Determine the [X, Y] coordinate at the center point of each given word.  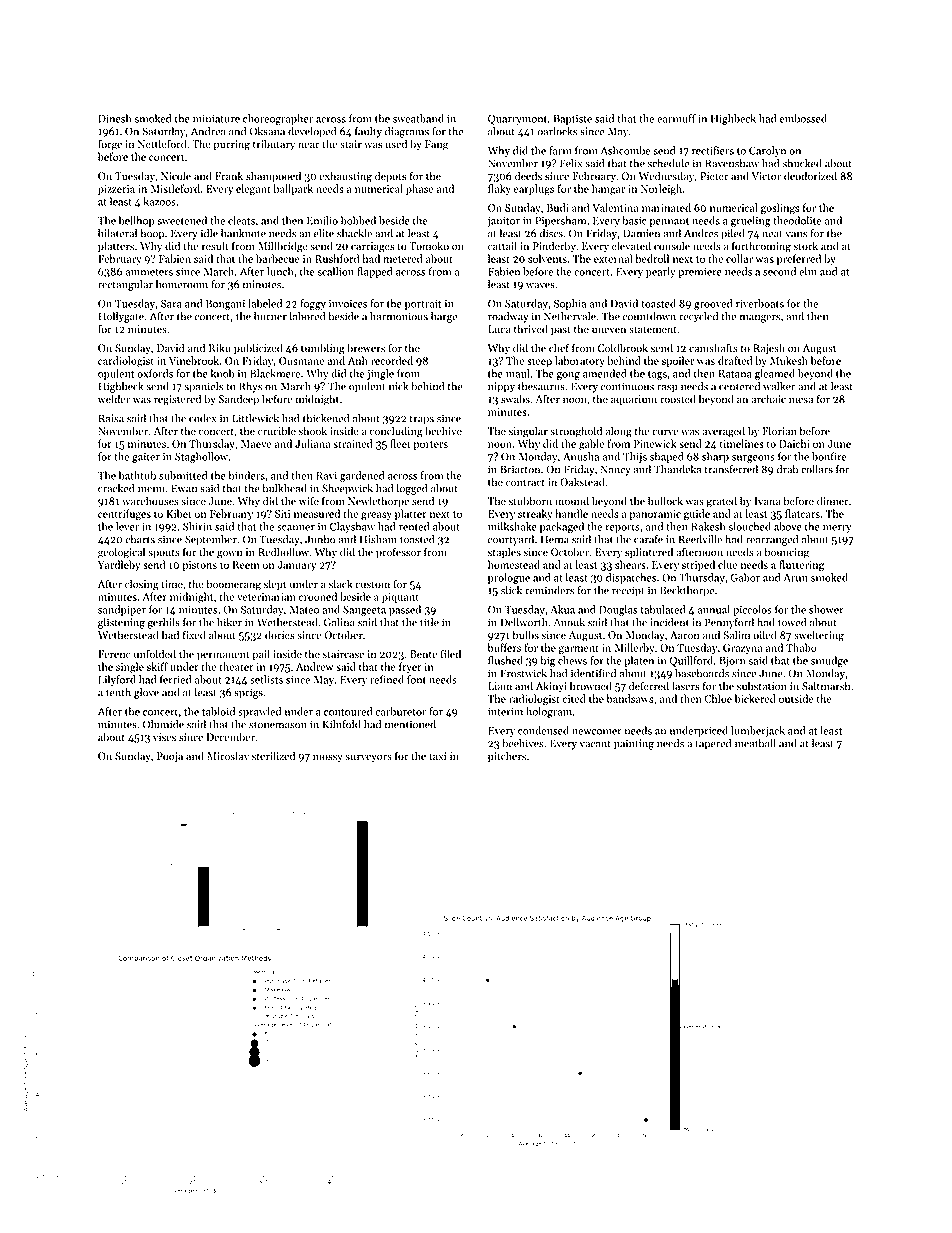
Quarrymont [517, 119]
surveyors [368, 758]
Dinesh [114, 118]
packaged [562, 527]
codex [202, 418]
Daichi [794, 443]
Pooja [170, 757]
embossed [803, 118]
